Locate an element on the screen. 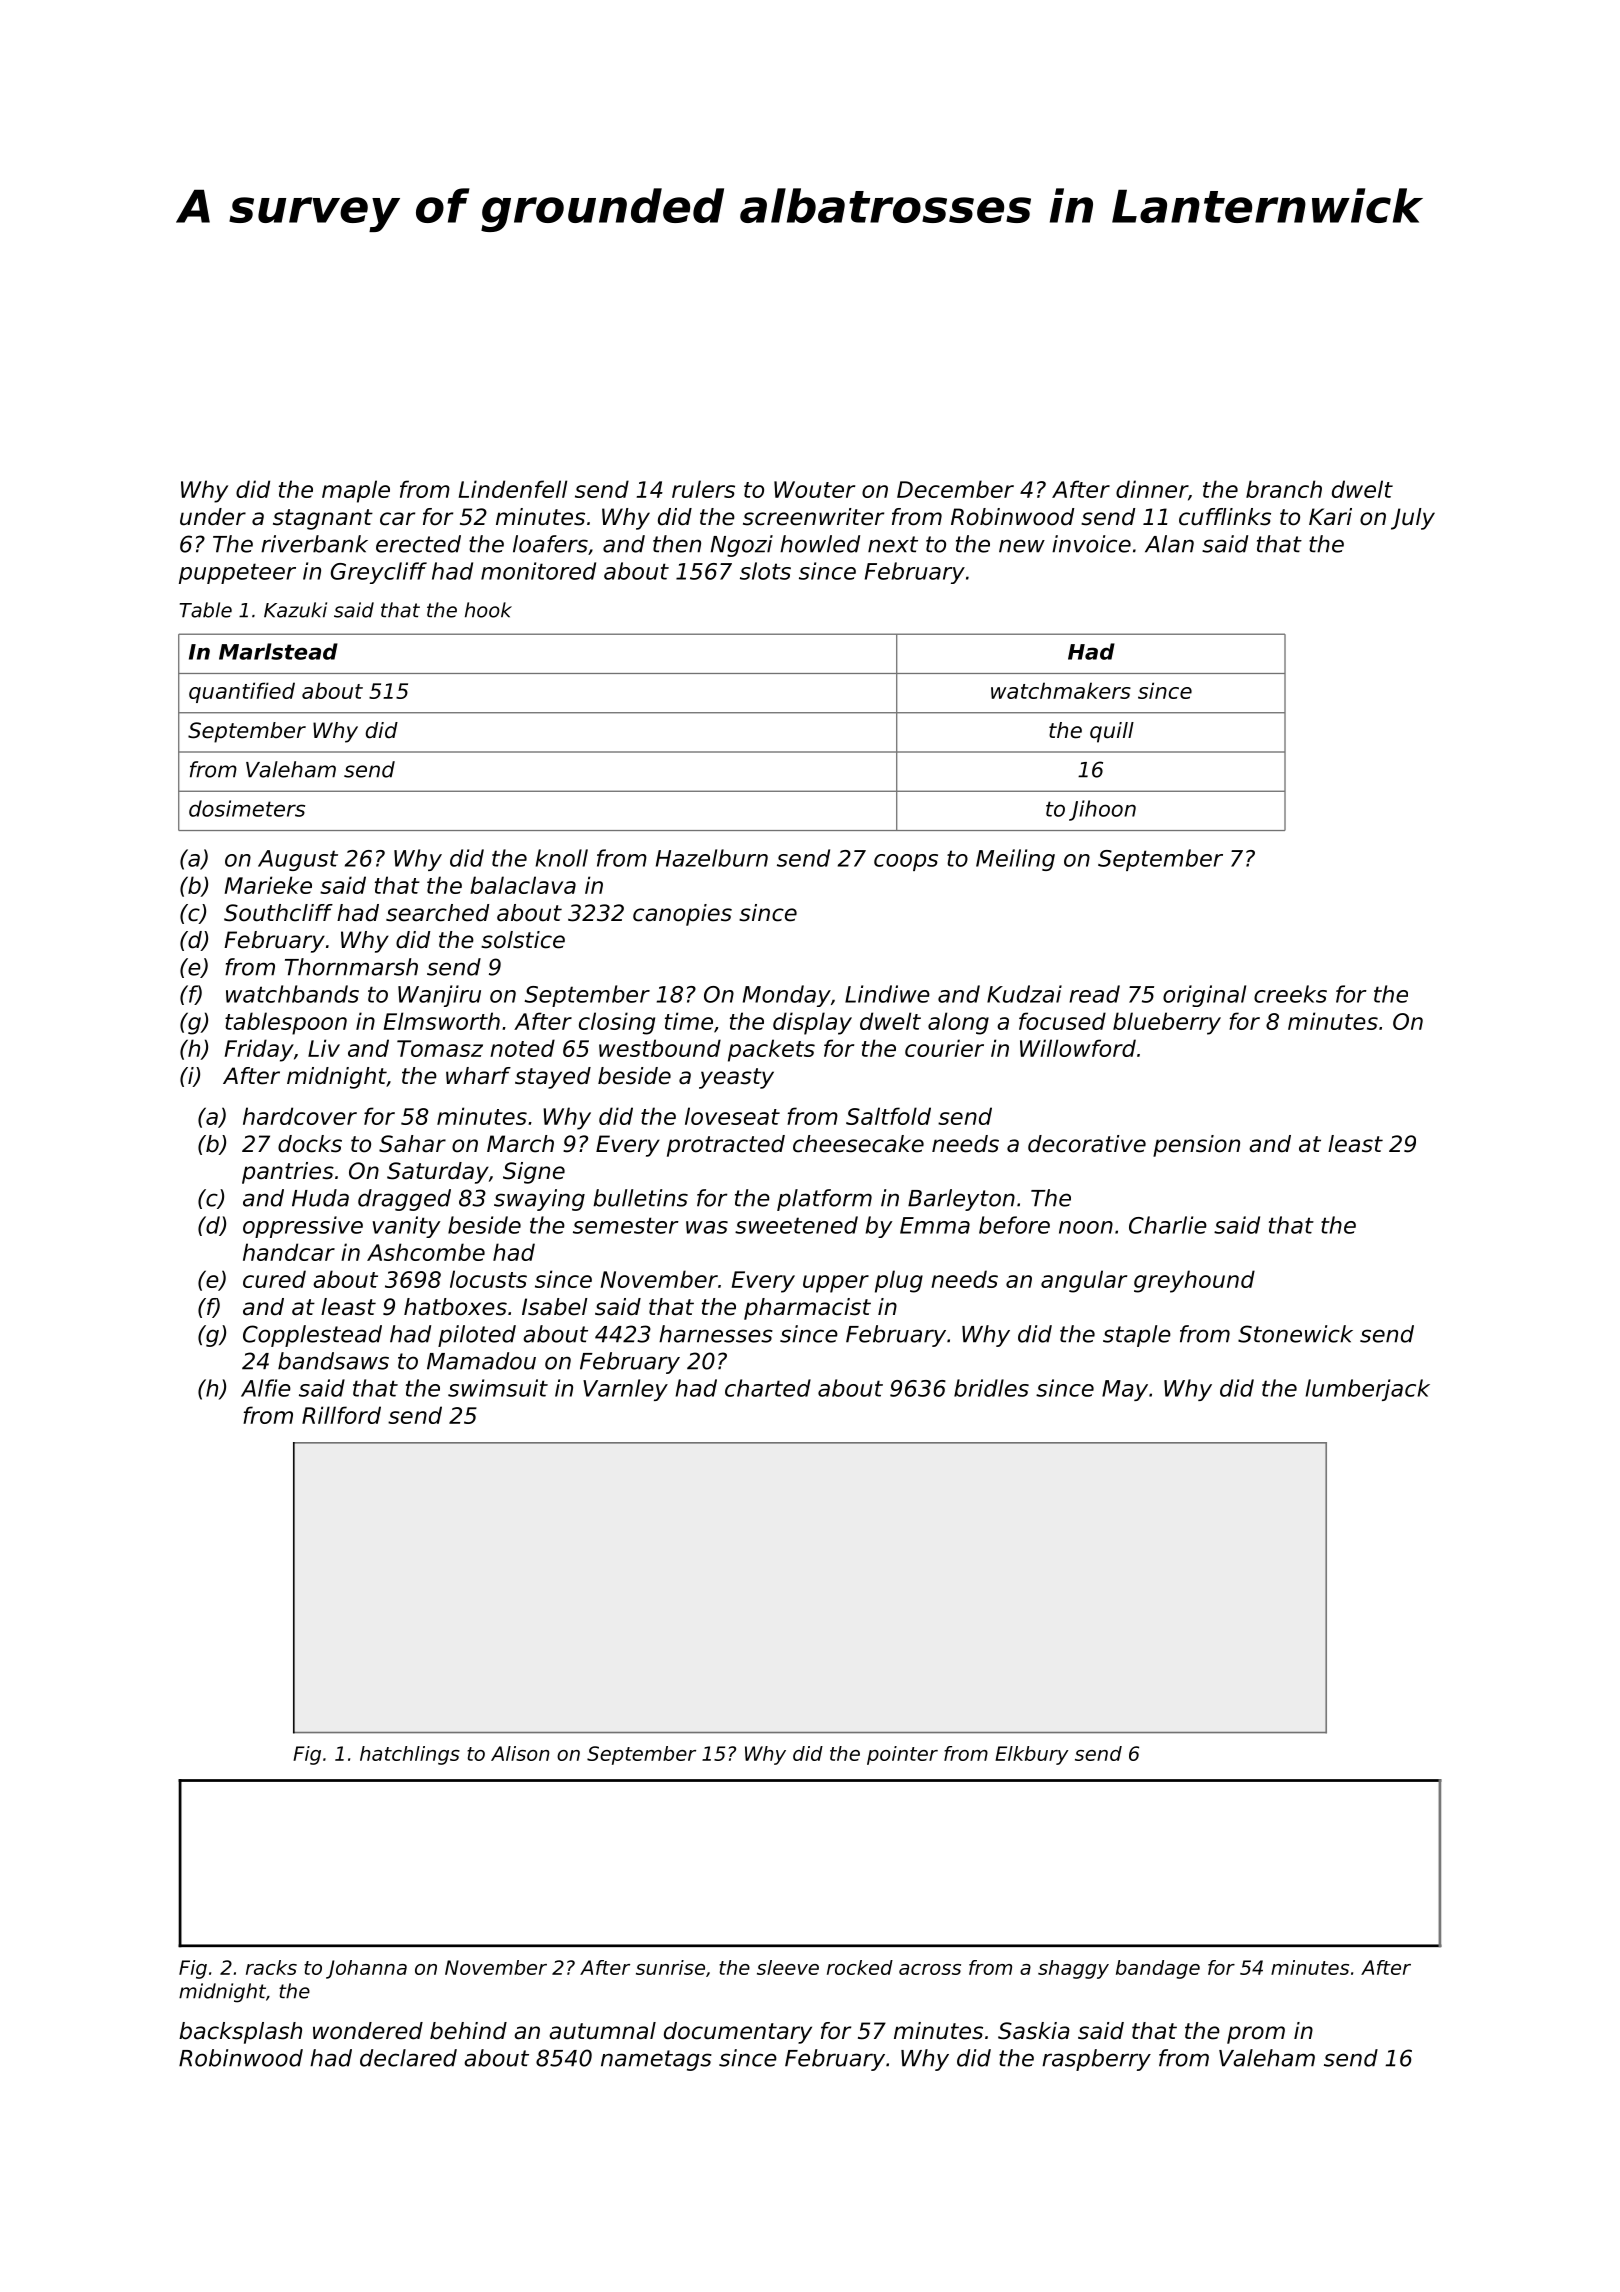  bridles is located at coordinates (991, 1388).
